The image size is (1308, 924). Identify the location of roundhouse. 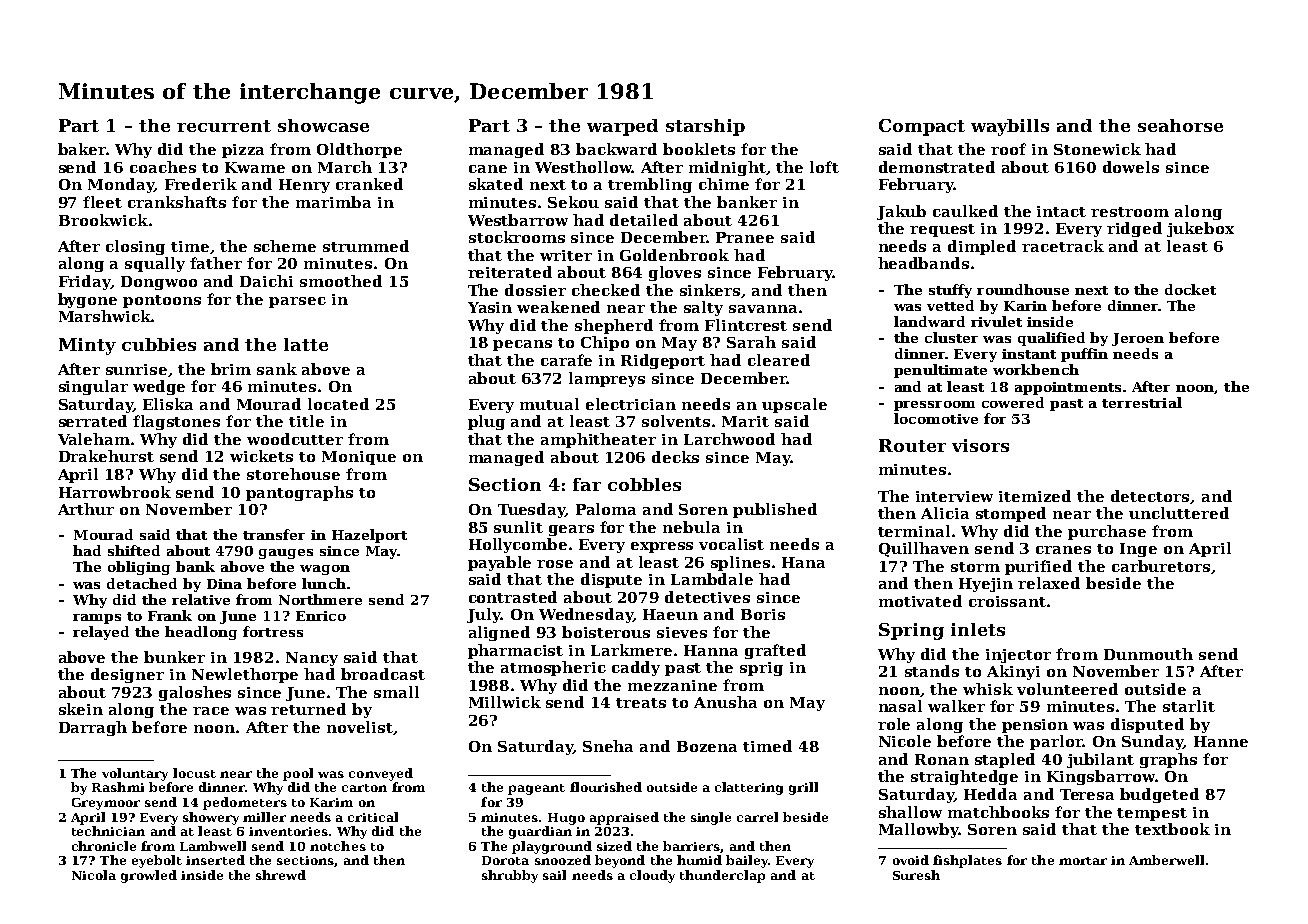
(1023, 289).
